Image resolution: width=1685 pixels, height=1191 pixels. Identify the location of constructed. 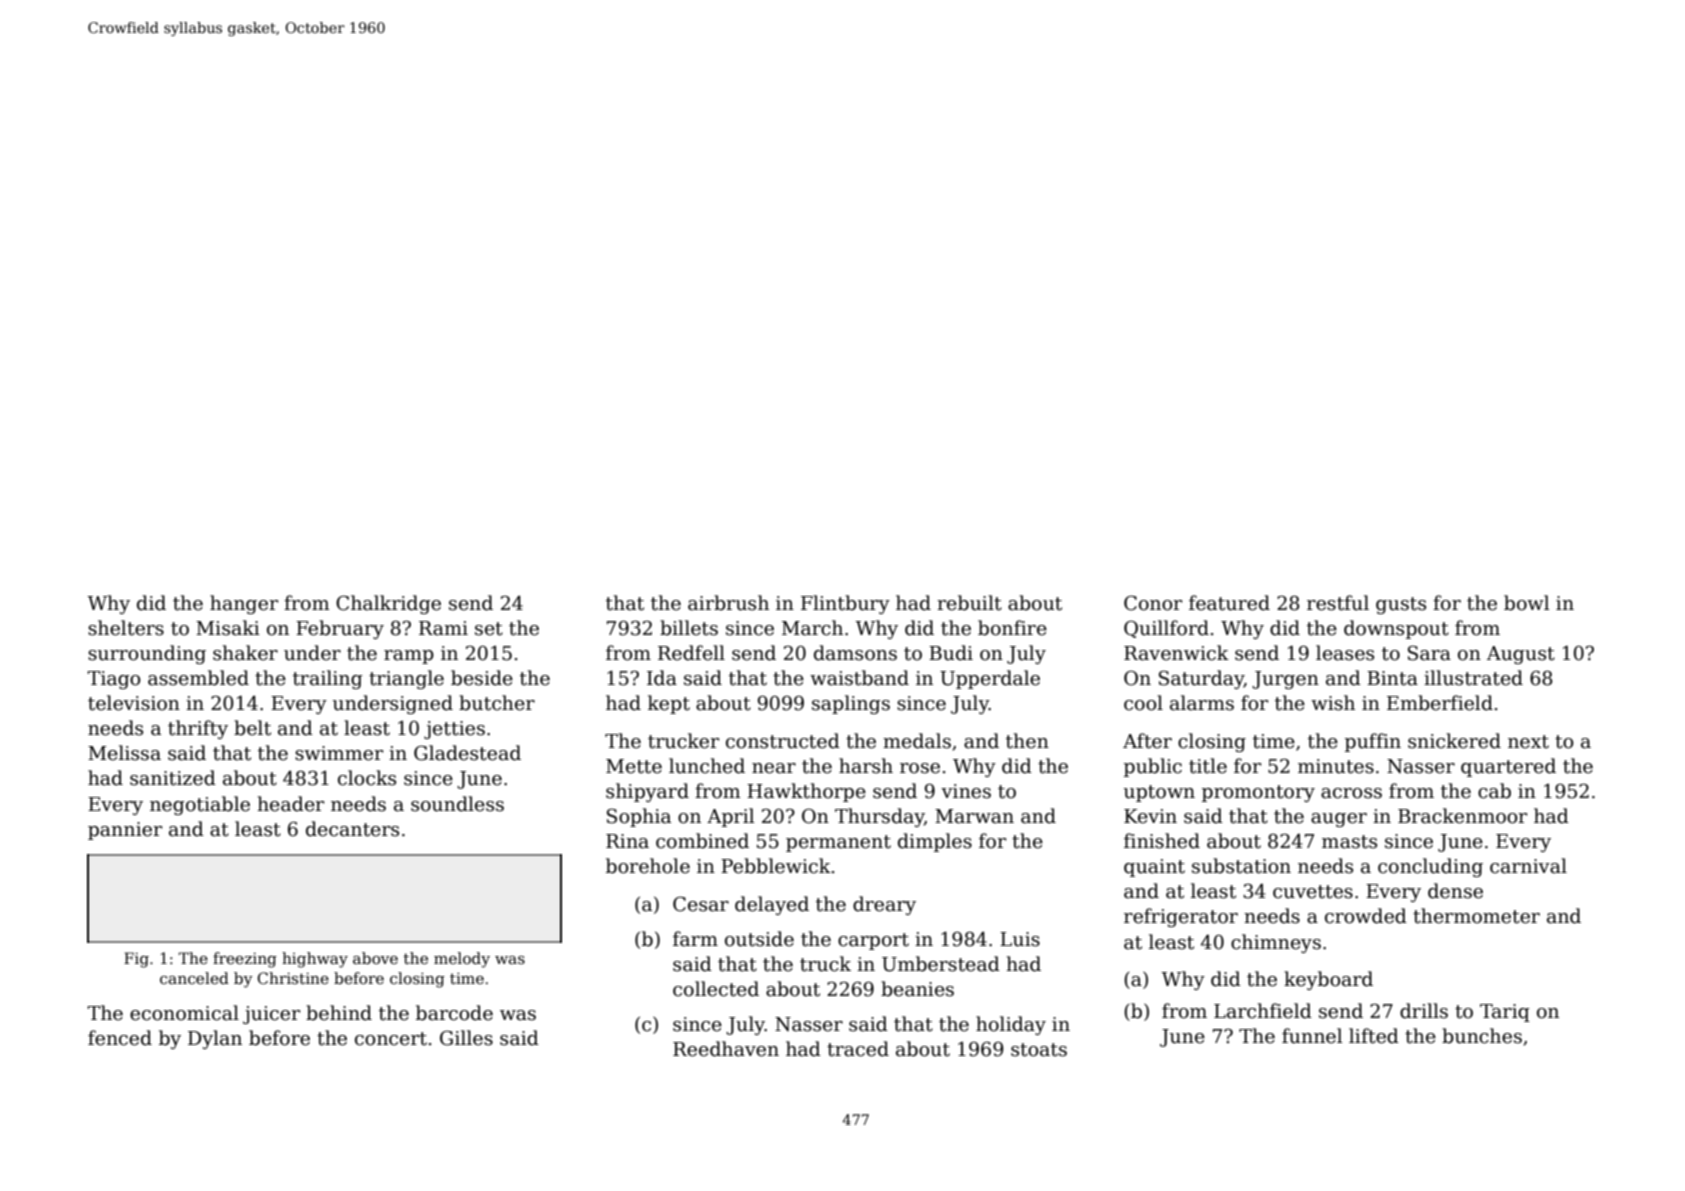
(783, 741).
